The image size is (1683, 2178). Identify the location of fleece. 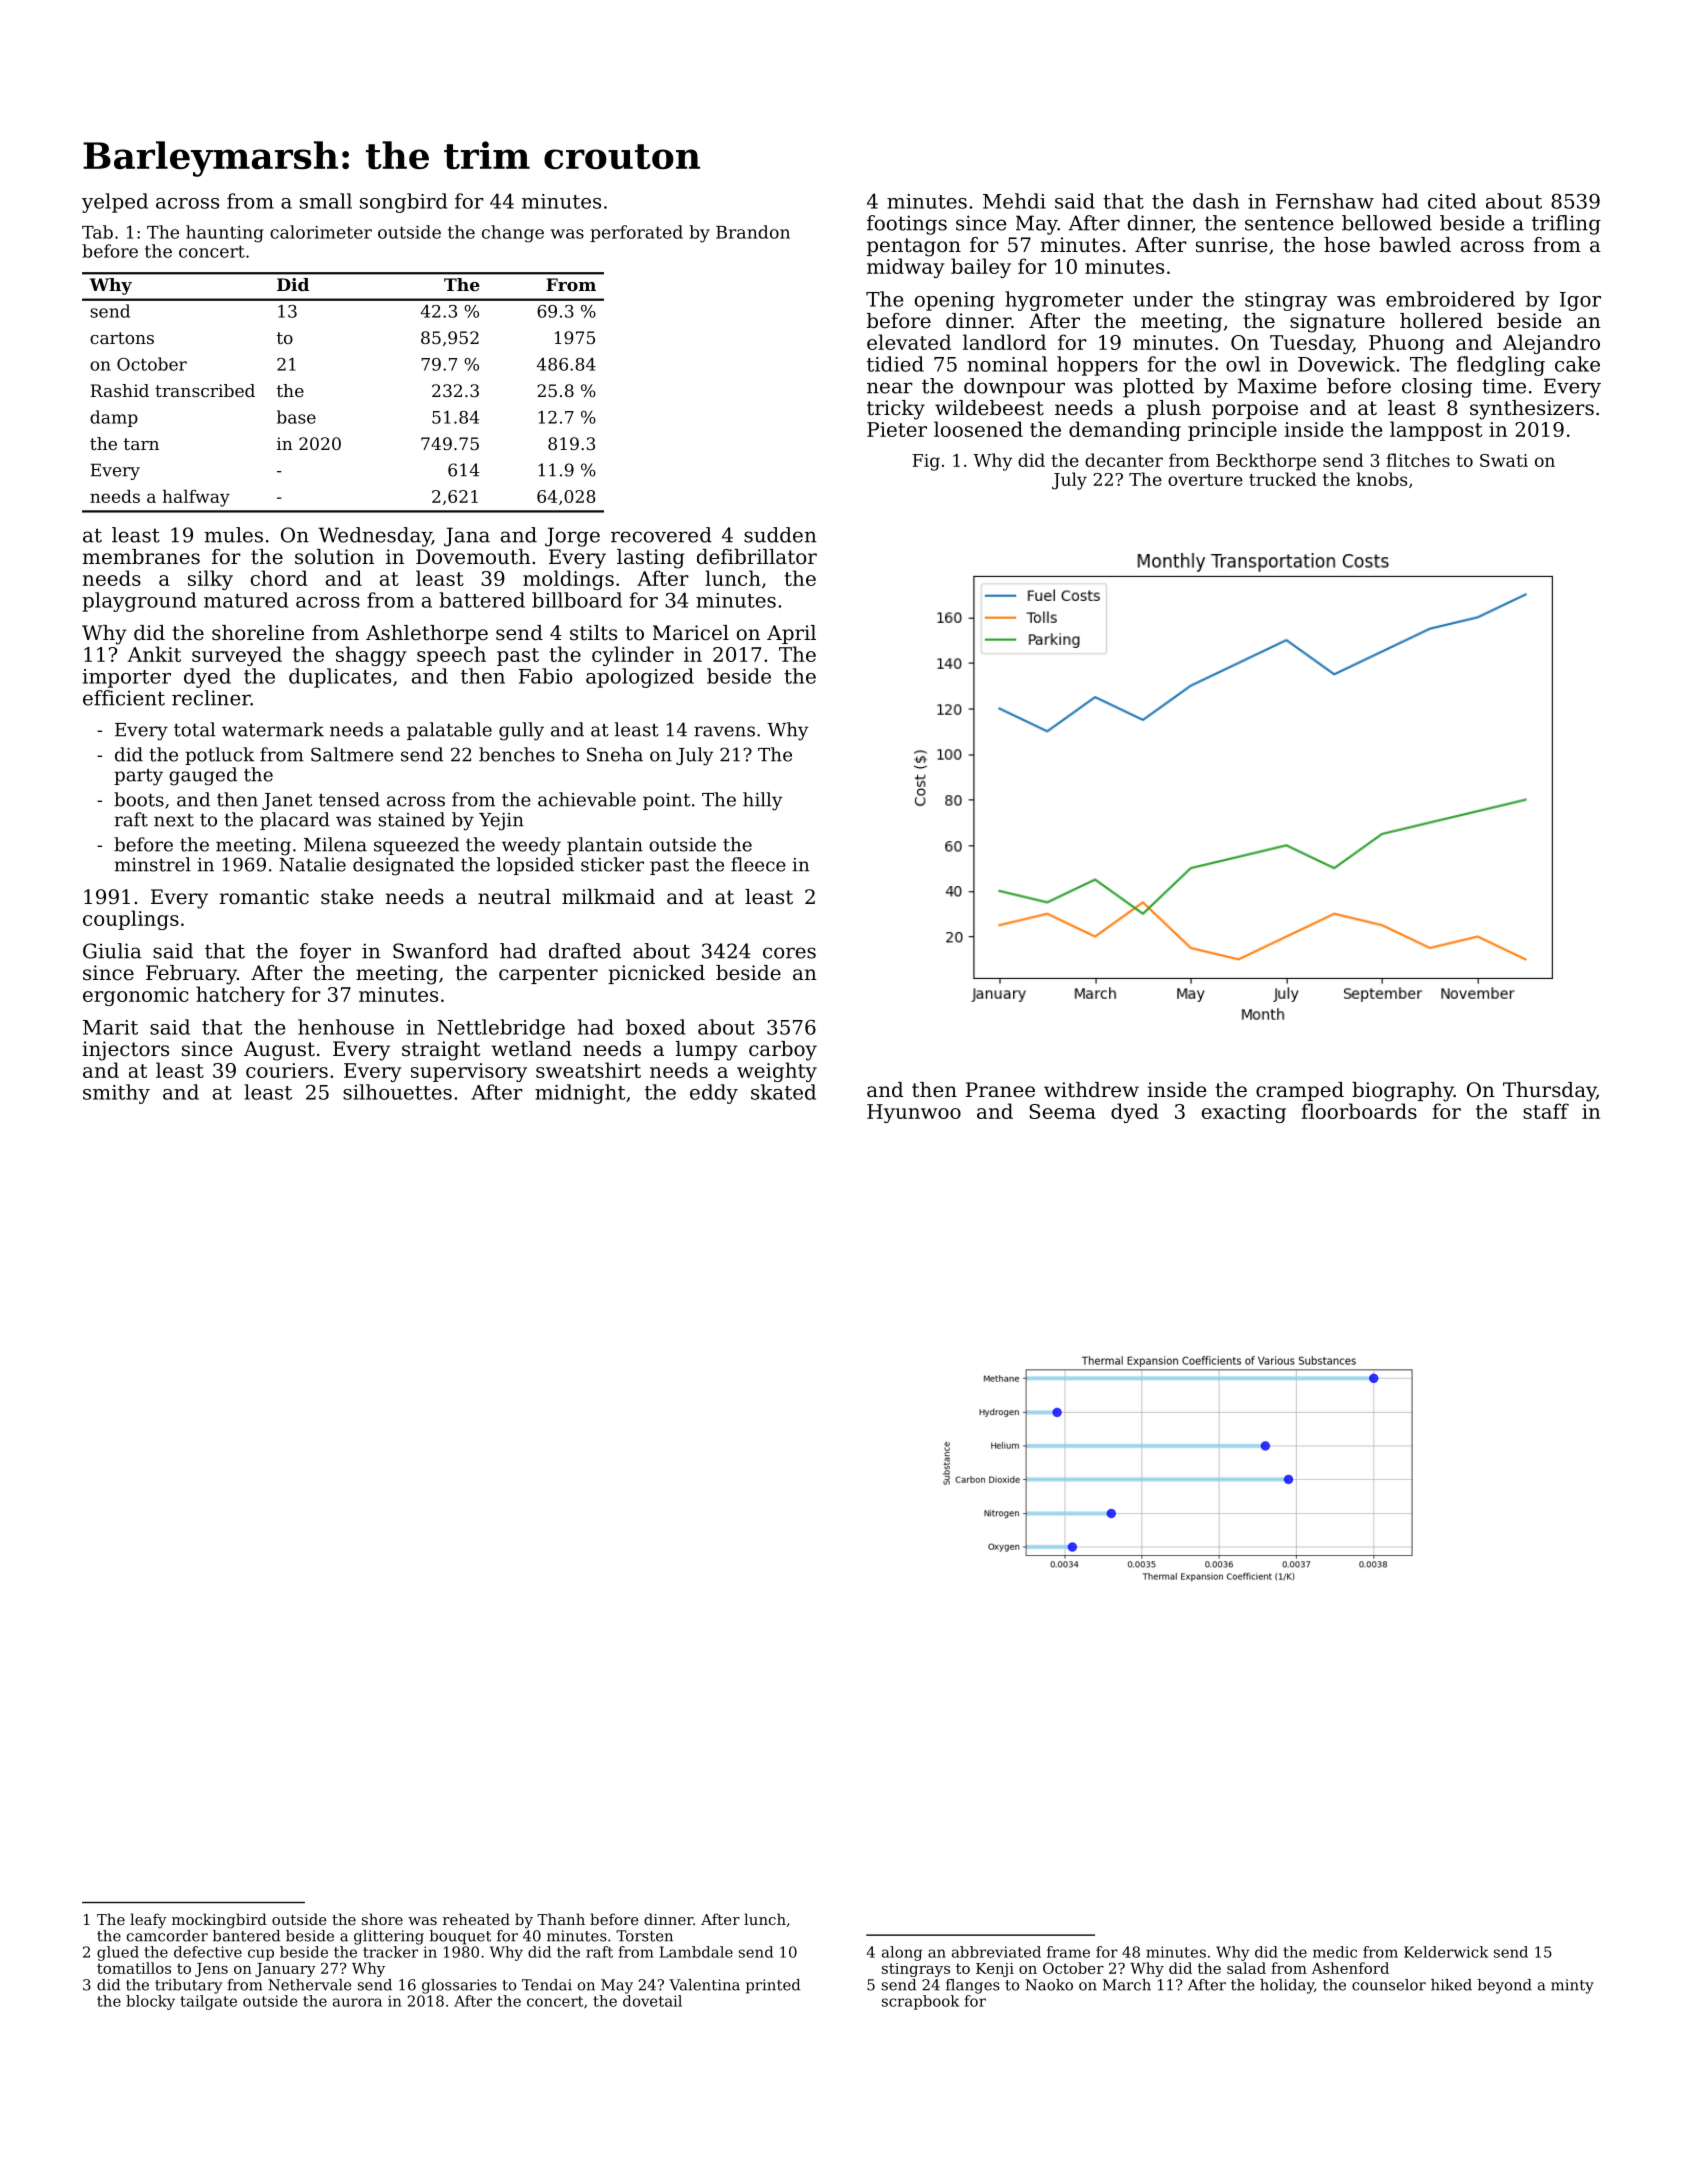
(758, 864).
